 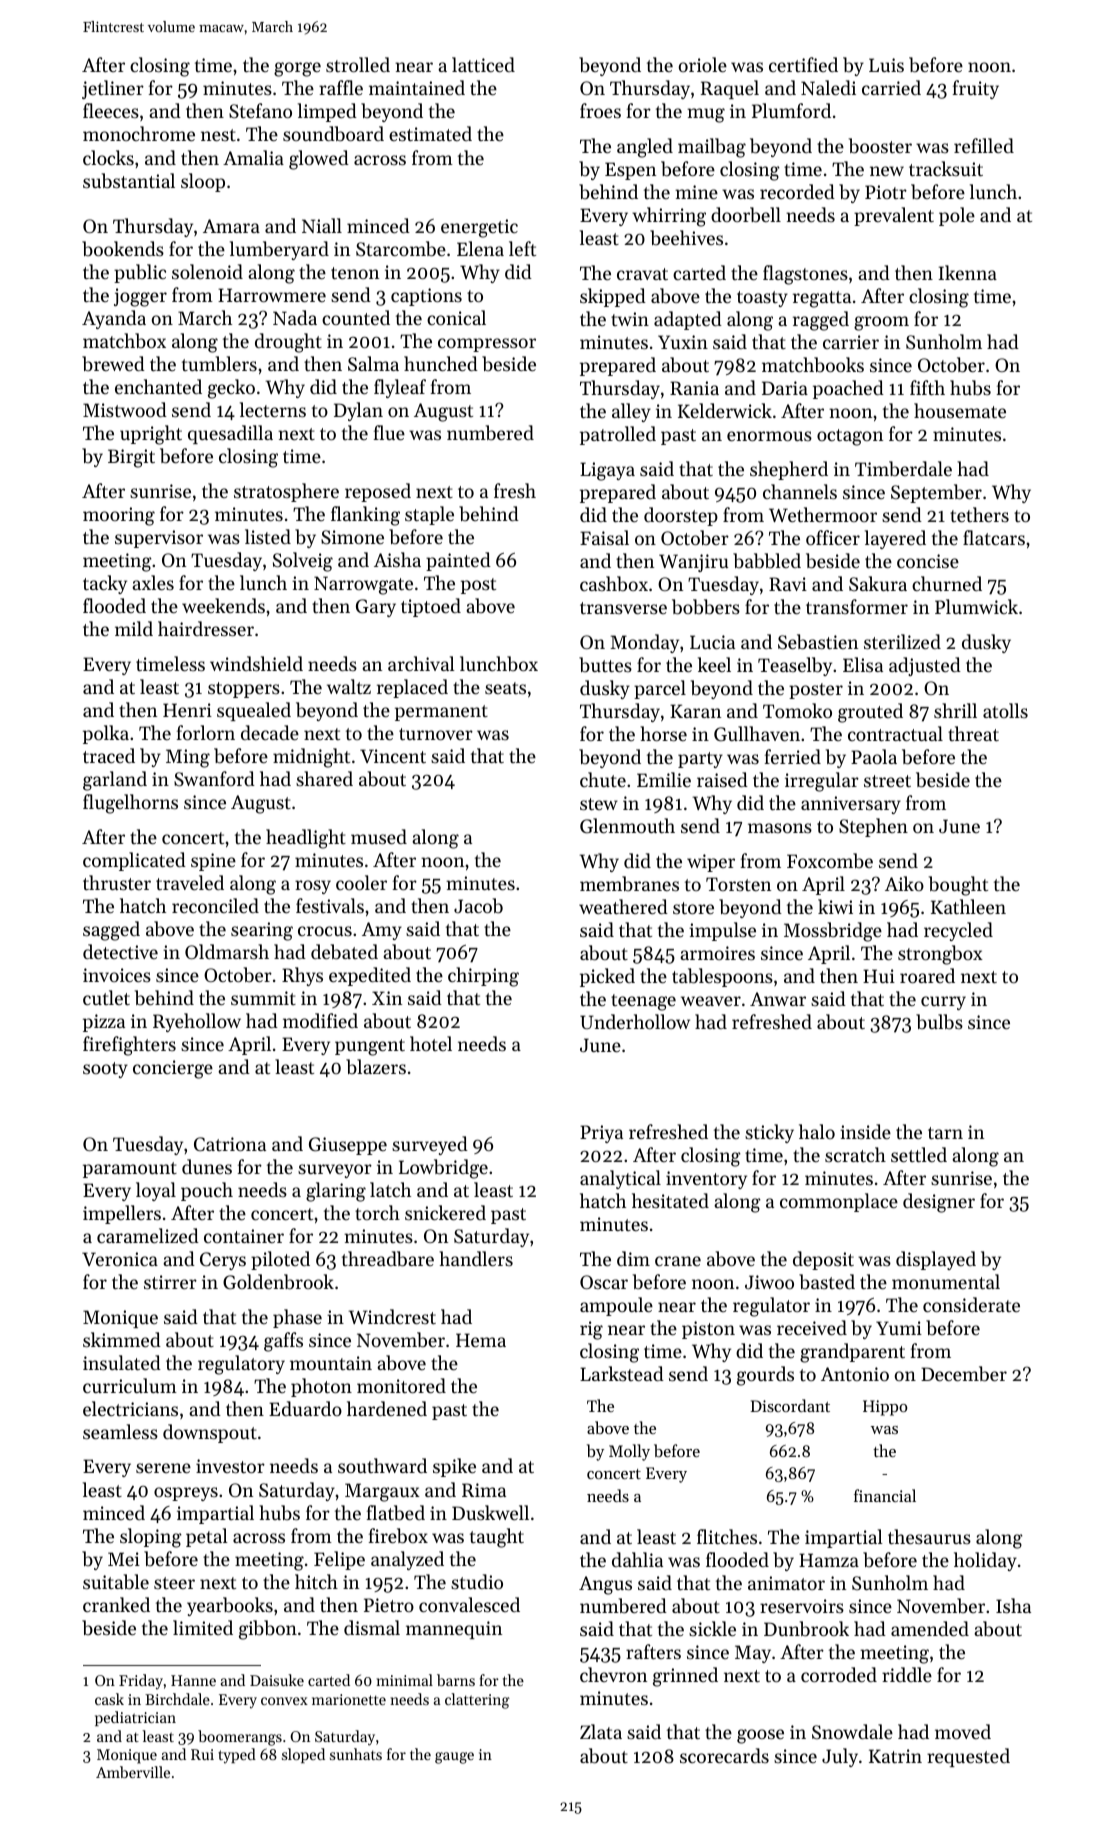 What do you see at coordinates (976, 89) in the document?
I see `fruity` at bounding box center [976, 89].
